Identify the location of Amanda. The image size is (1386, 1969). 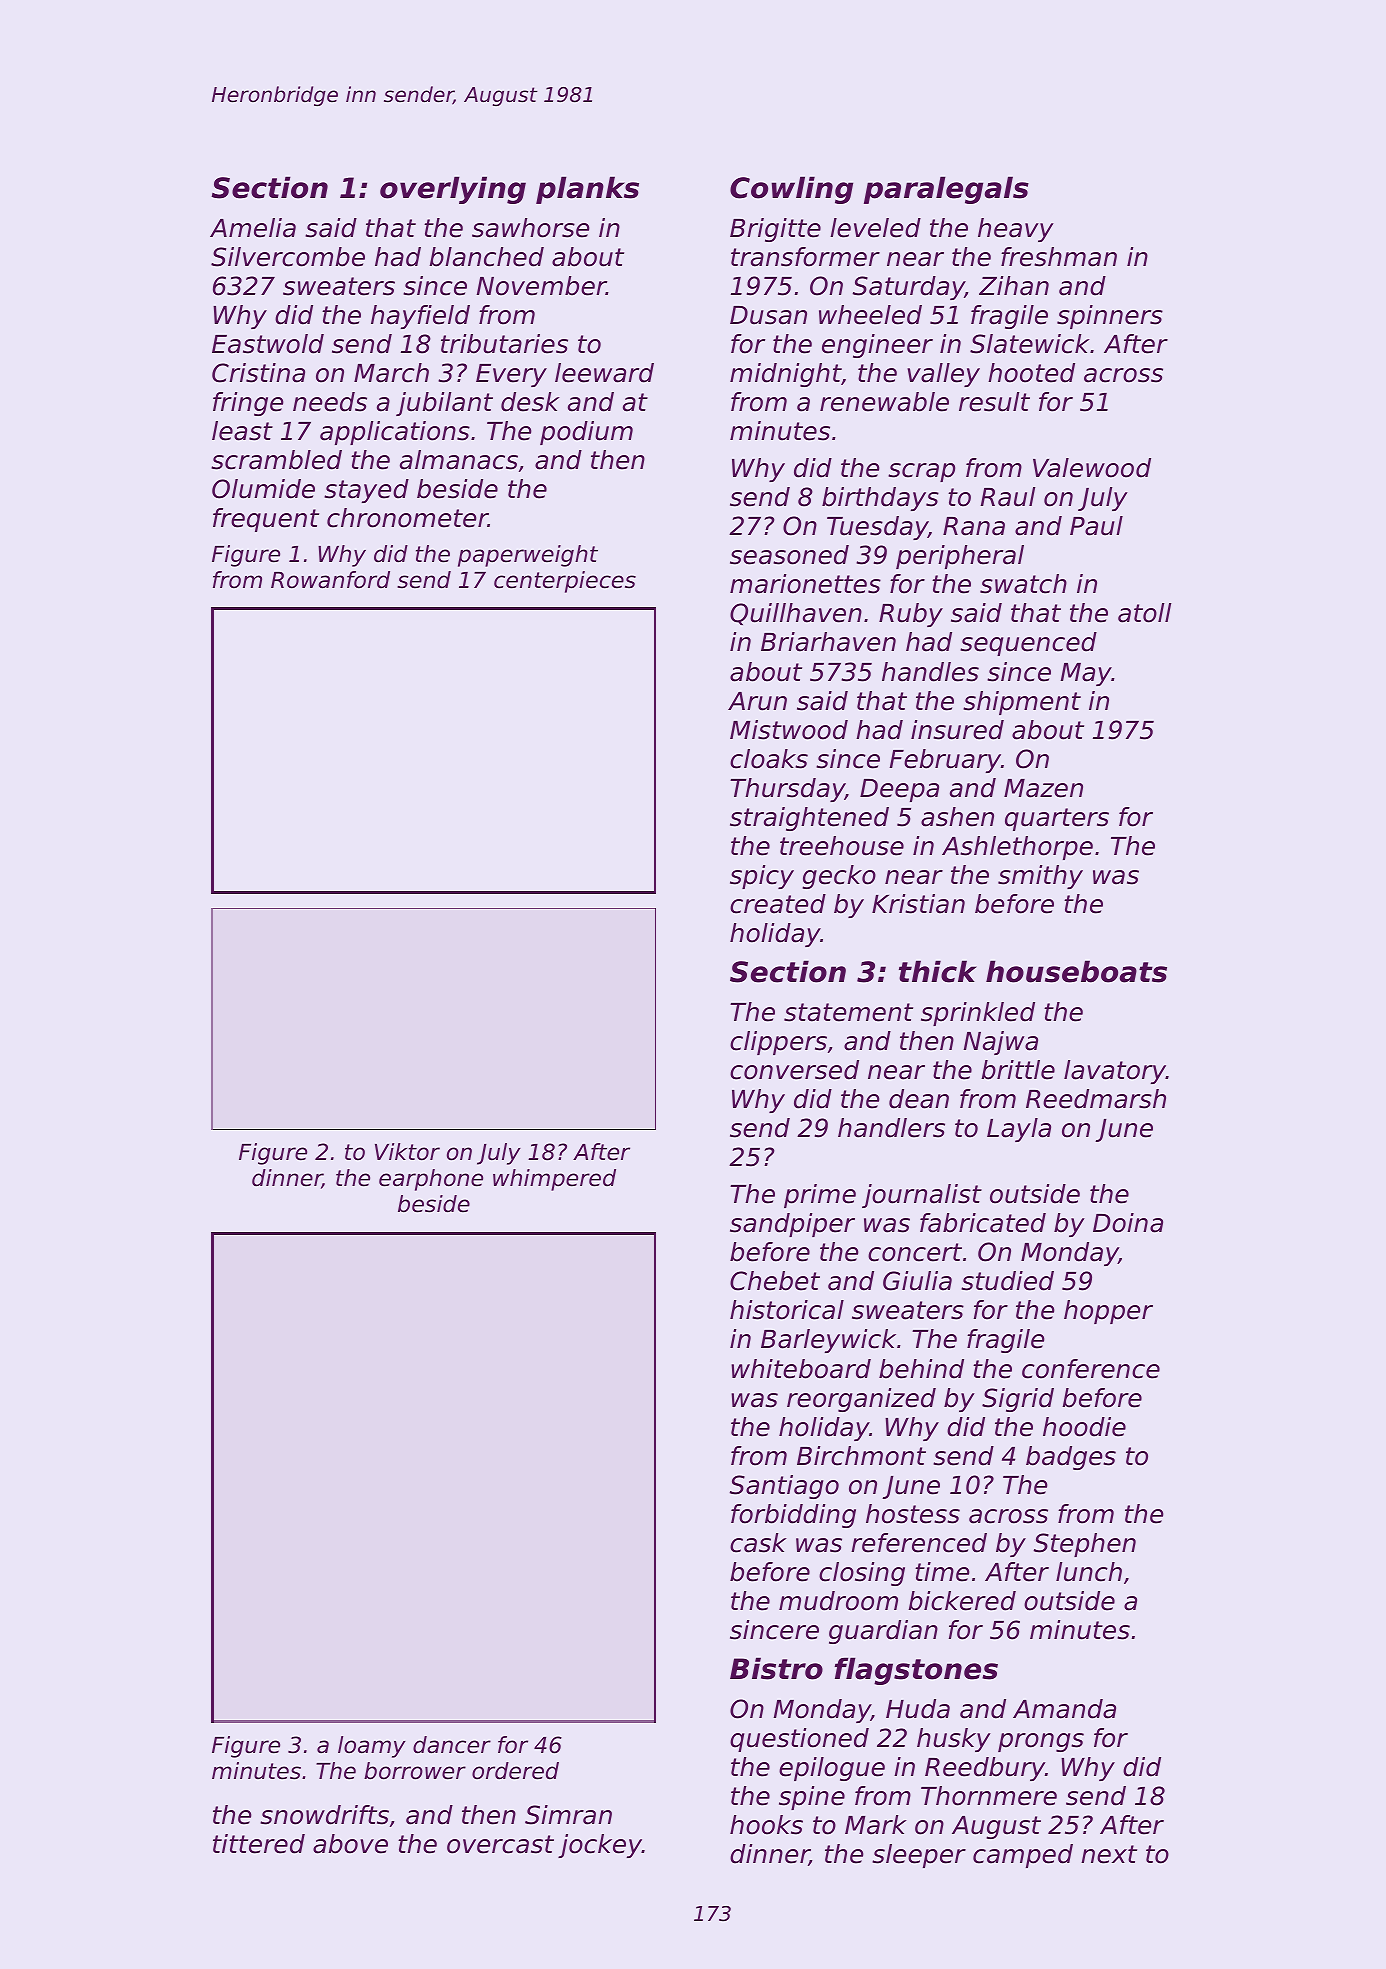
(1064, 1709).
